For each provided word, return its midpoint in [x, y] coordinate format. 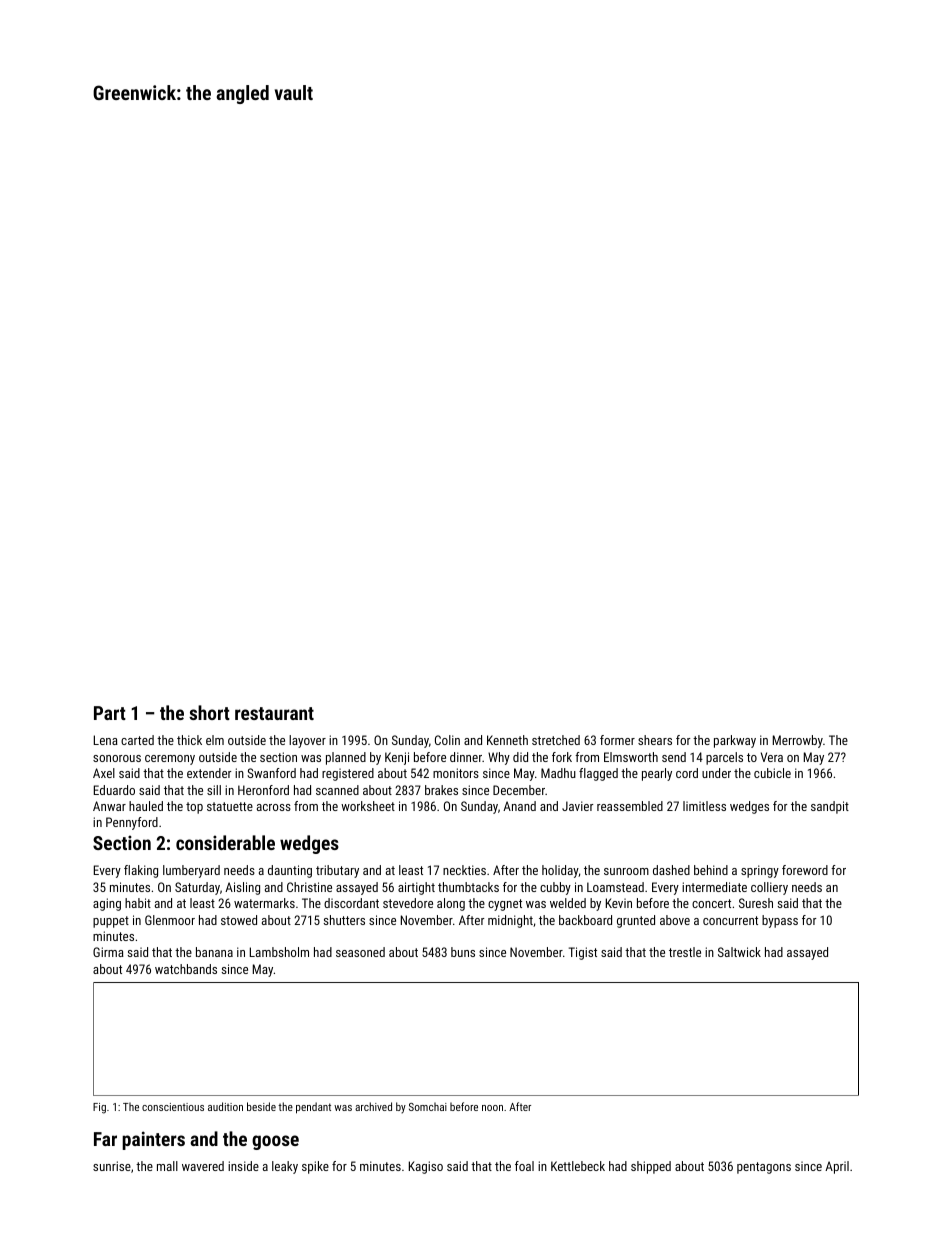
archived [373, 1106]
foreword [805, 870]
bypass [780, 921]
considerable [225, 842]
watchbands [186, 969]
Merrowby [798, 741]
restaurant [274, 713]
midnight [510, 921]
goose [275, 1142]
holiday [560, 871]
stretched [556, 740]
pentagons [764, 1168]
